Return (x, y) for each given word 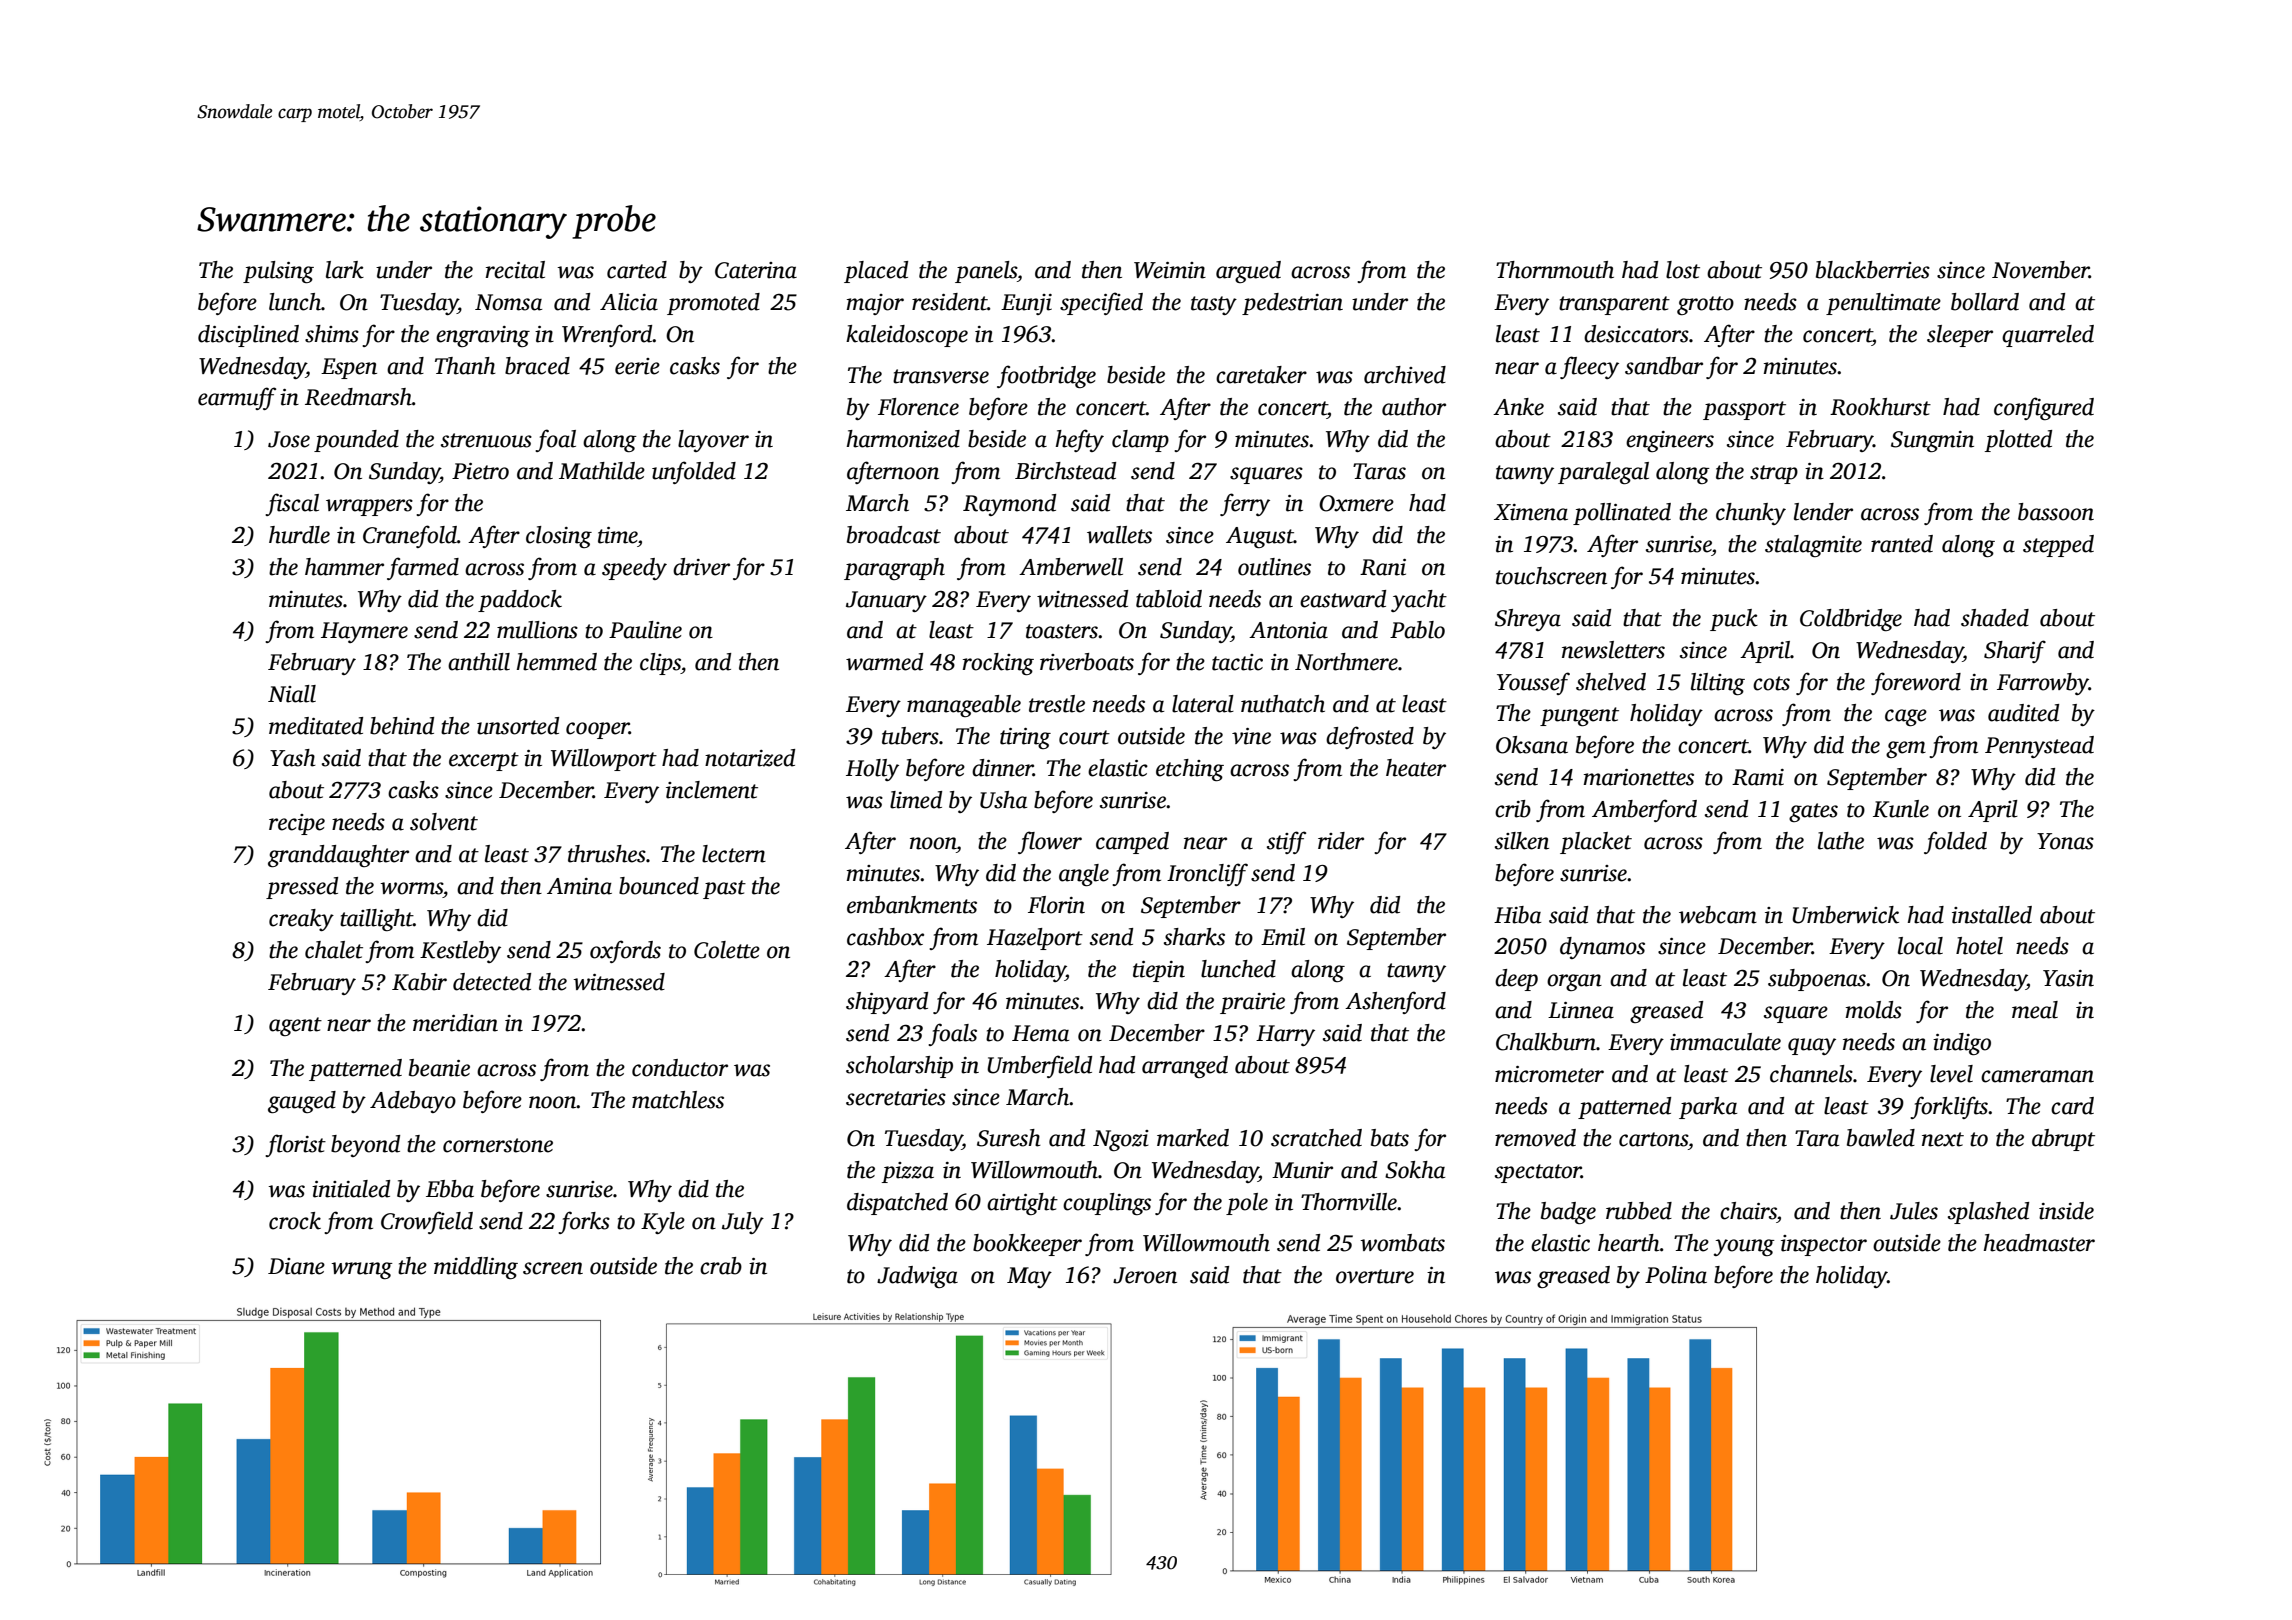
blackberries (1873, 270)
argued (1248, 272)
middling (476, 1268)
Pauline (645, 630)
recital (515, 270)
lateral (1203, 704)
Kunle (1901, 809)
